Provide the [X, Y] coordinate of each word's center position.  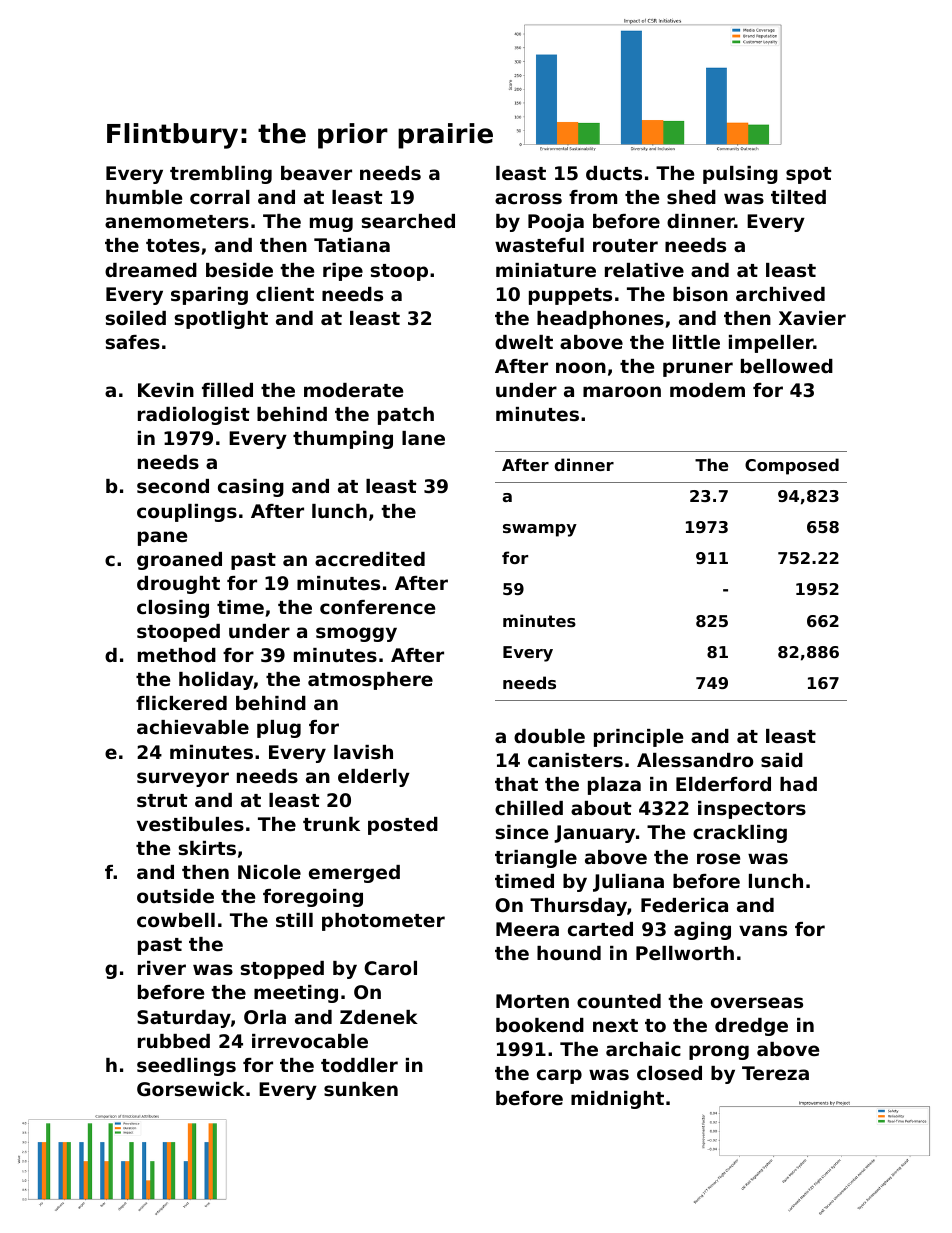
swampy [540, 530]
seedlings [186, 1067]
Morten [532, 1001]
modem [707, 390]
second [173, 486]
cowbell [176, 920]
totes [173, 245]
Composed [792, 466]
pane [162, 538]
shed [691, 197]
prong [719, 1052]
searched [408, 221]
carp [559, 1076]
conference [377, 607]
